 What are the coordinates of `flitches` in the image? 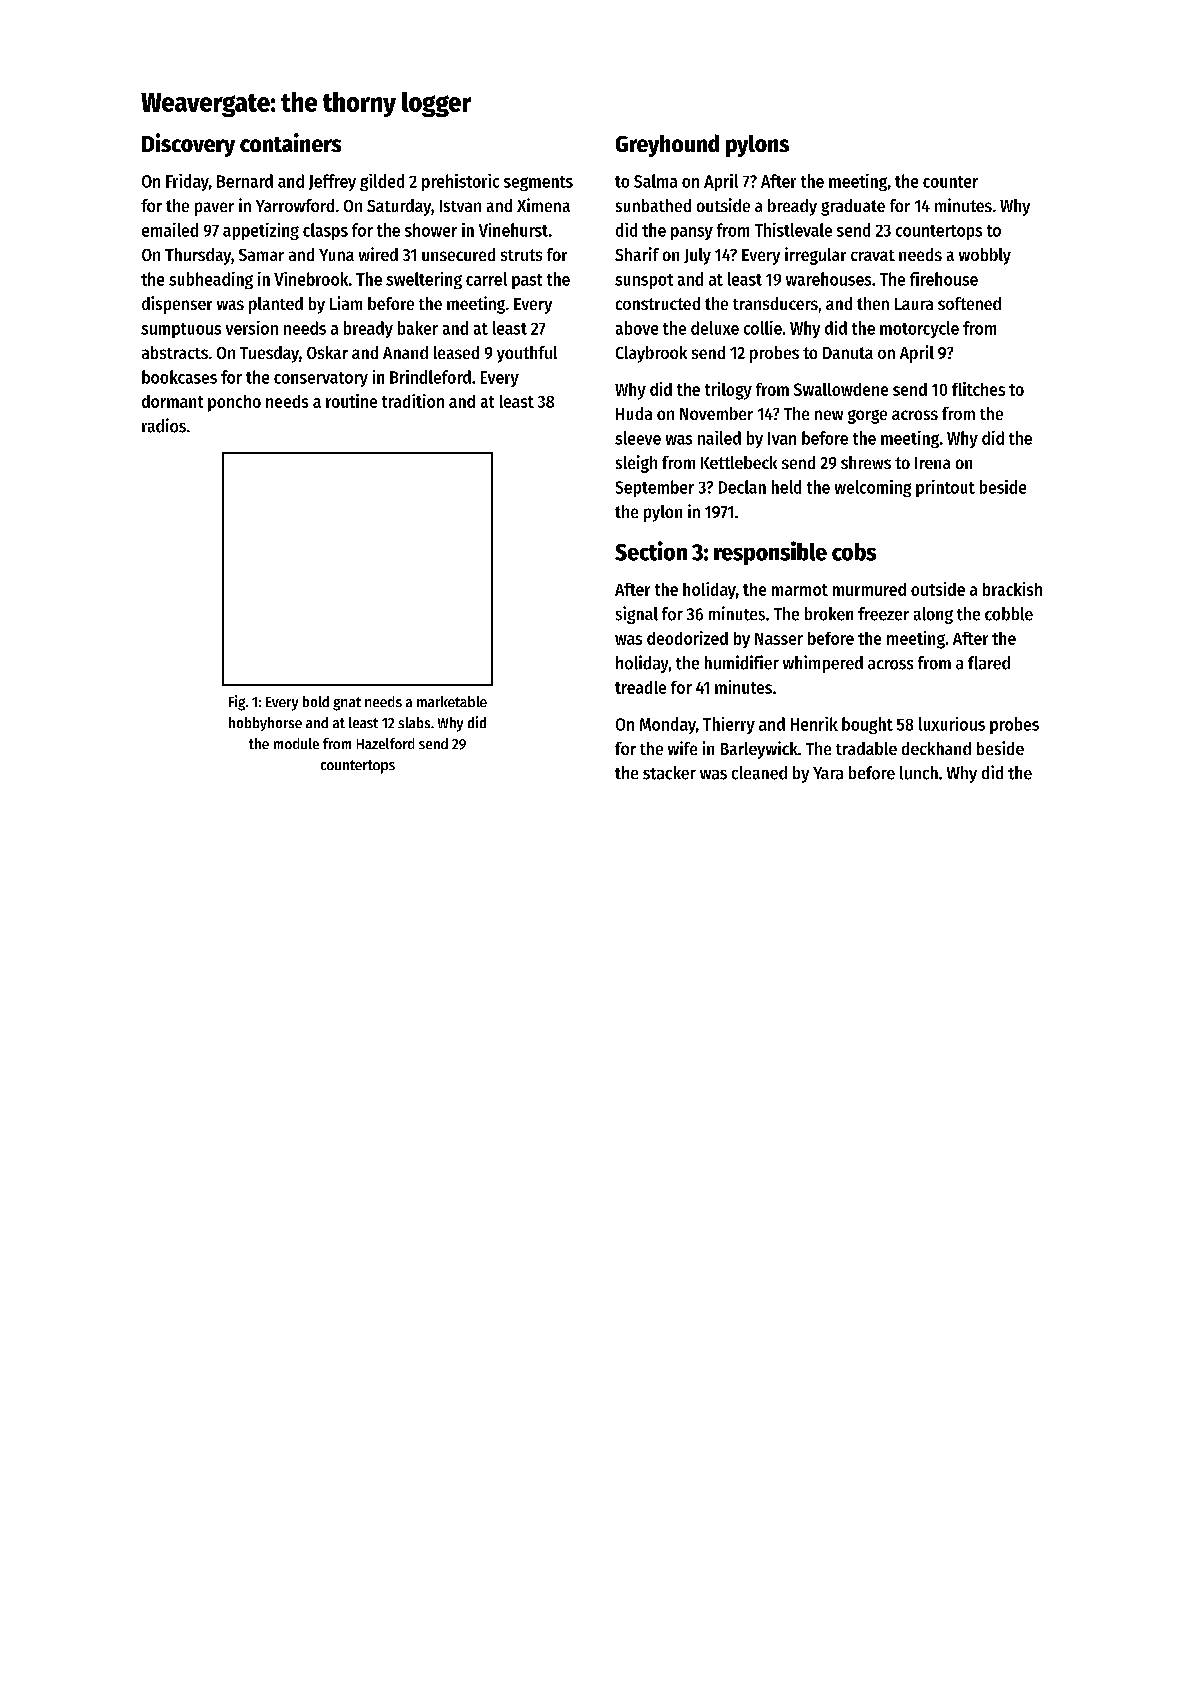 It's located at (978, 389).
